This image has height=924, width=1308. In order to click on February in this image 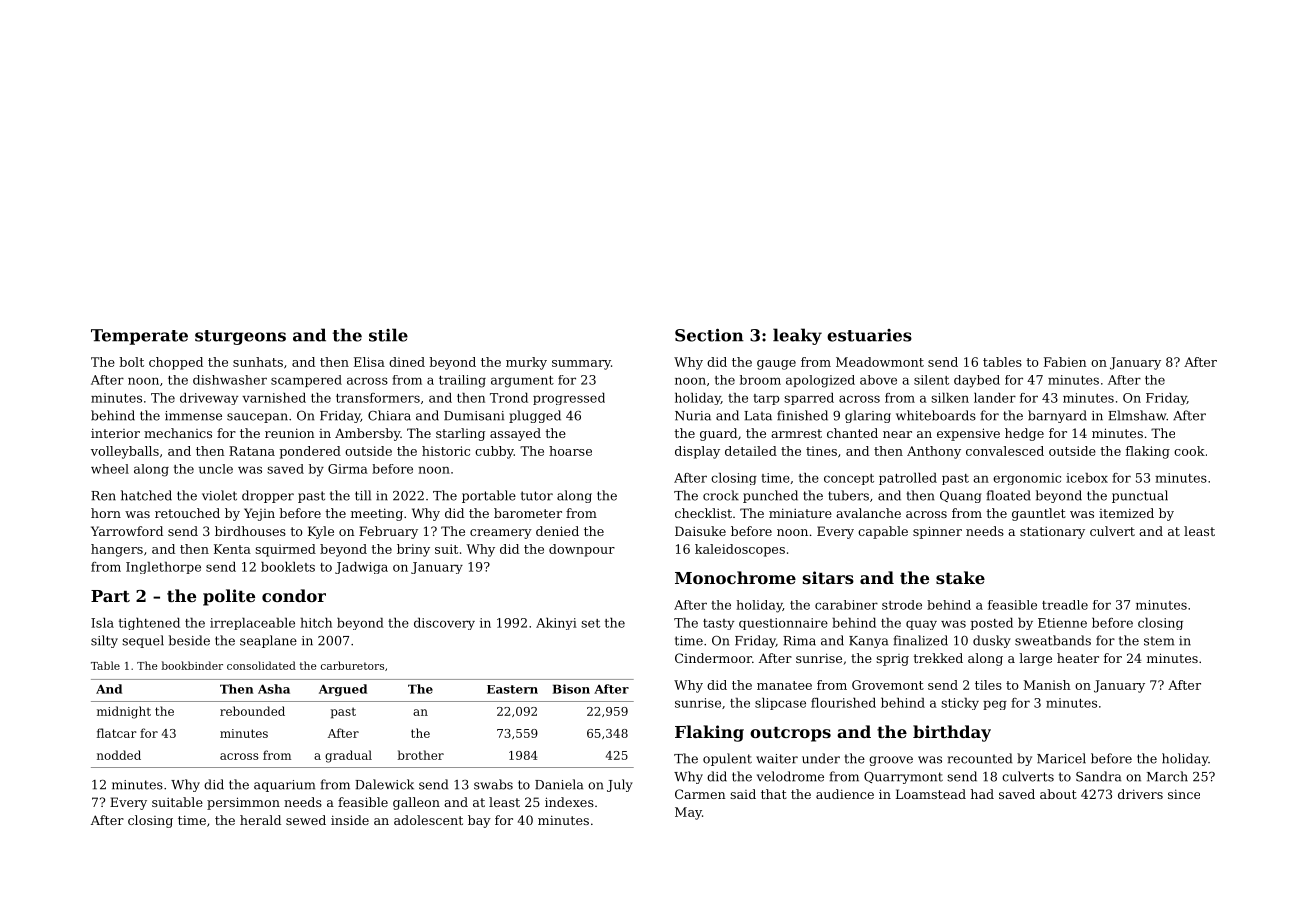, I will do `click(388, 532)`.
